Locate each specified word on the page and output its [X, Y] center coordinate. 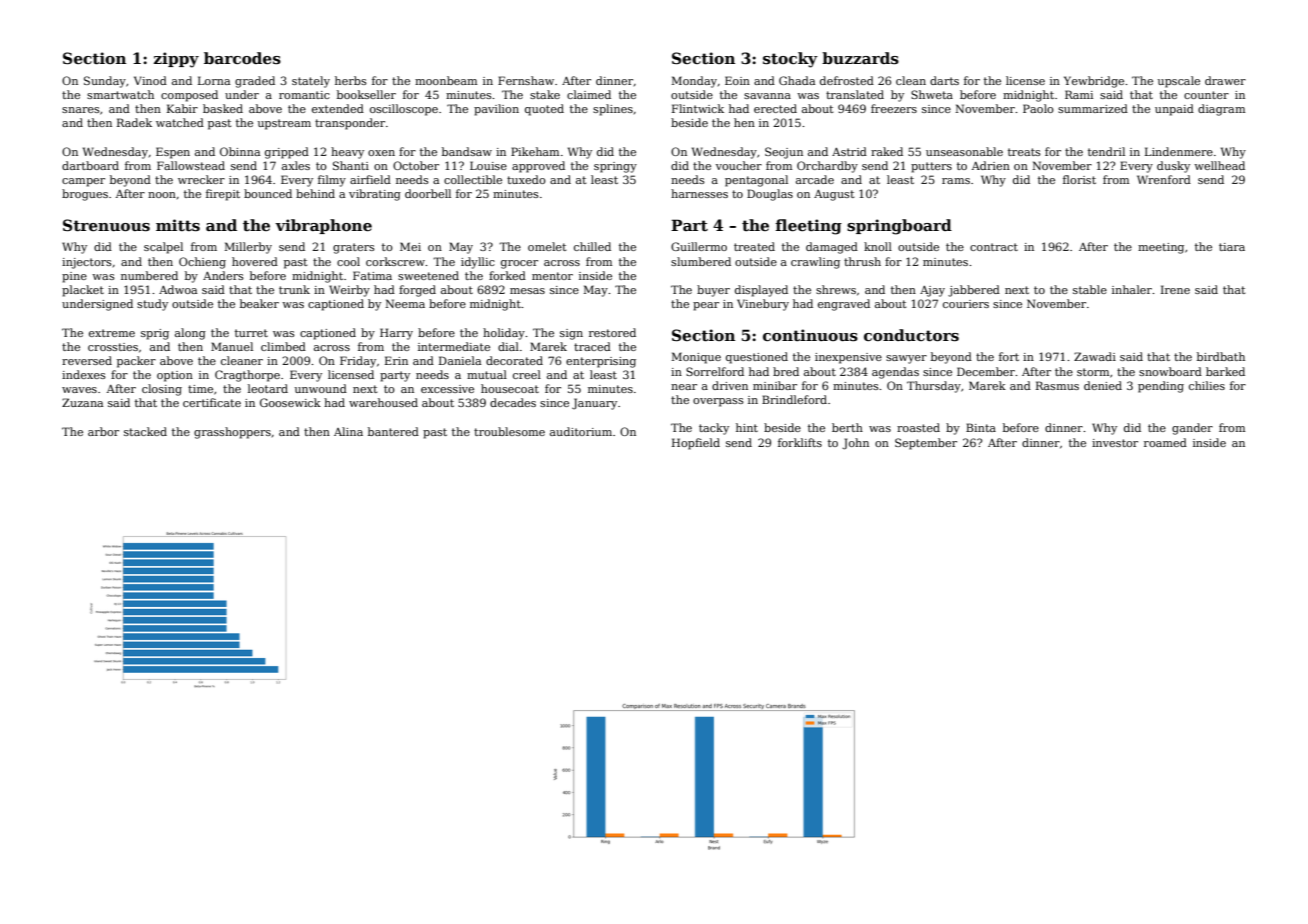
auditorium [581, 431]
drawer [1225, 80]
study [152, 305]
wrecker [201, 179]
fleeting [808, 227]
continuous [810, 335]
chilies [1207, 385]
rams [956, 181]
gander [1192, 429]
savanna [767, 96]
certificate [212, 402]
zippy [176, 60]
